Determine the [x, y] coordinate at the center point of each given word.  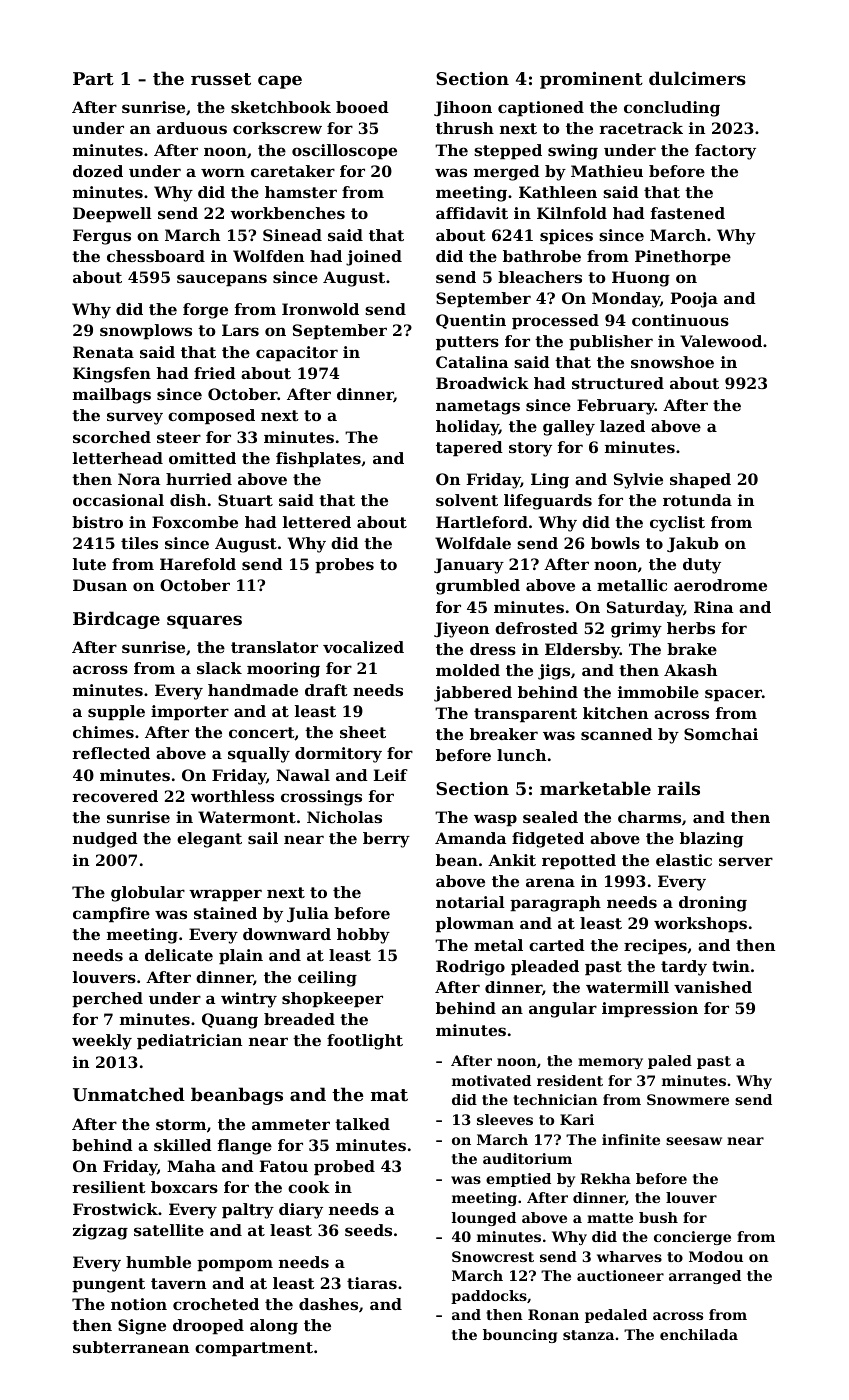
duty [702, 566]
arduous [192, 128]
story [530, 449]
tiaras [372, 1283]
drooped [208, 1327]
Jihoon [463, 108]
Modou [716, 1256]
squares [204, 622]
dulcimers [697, 78]
